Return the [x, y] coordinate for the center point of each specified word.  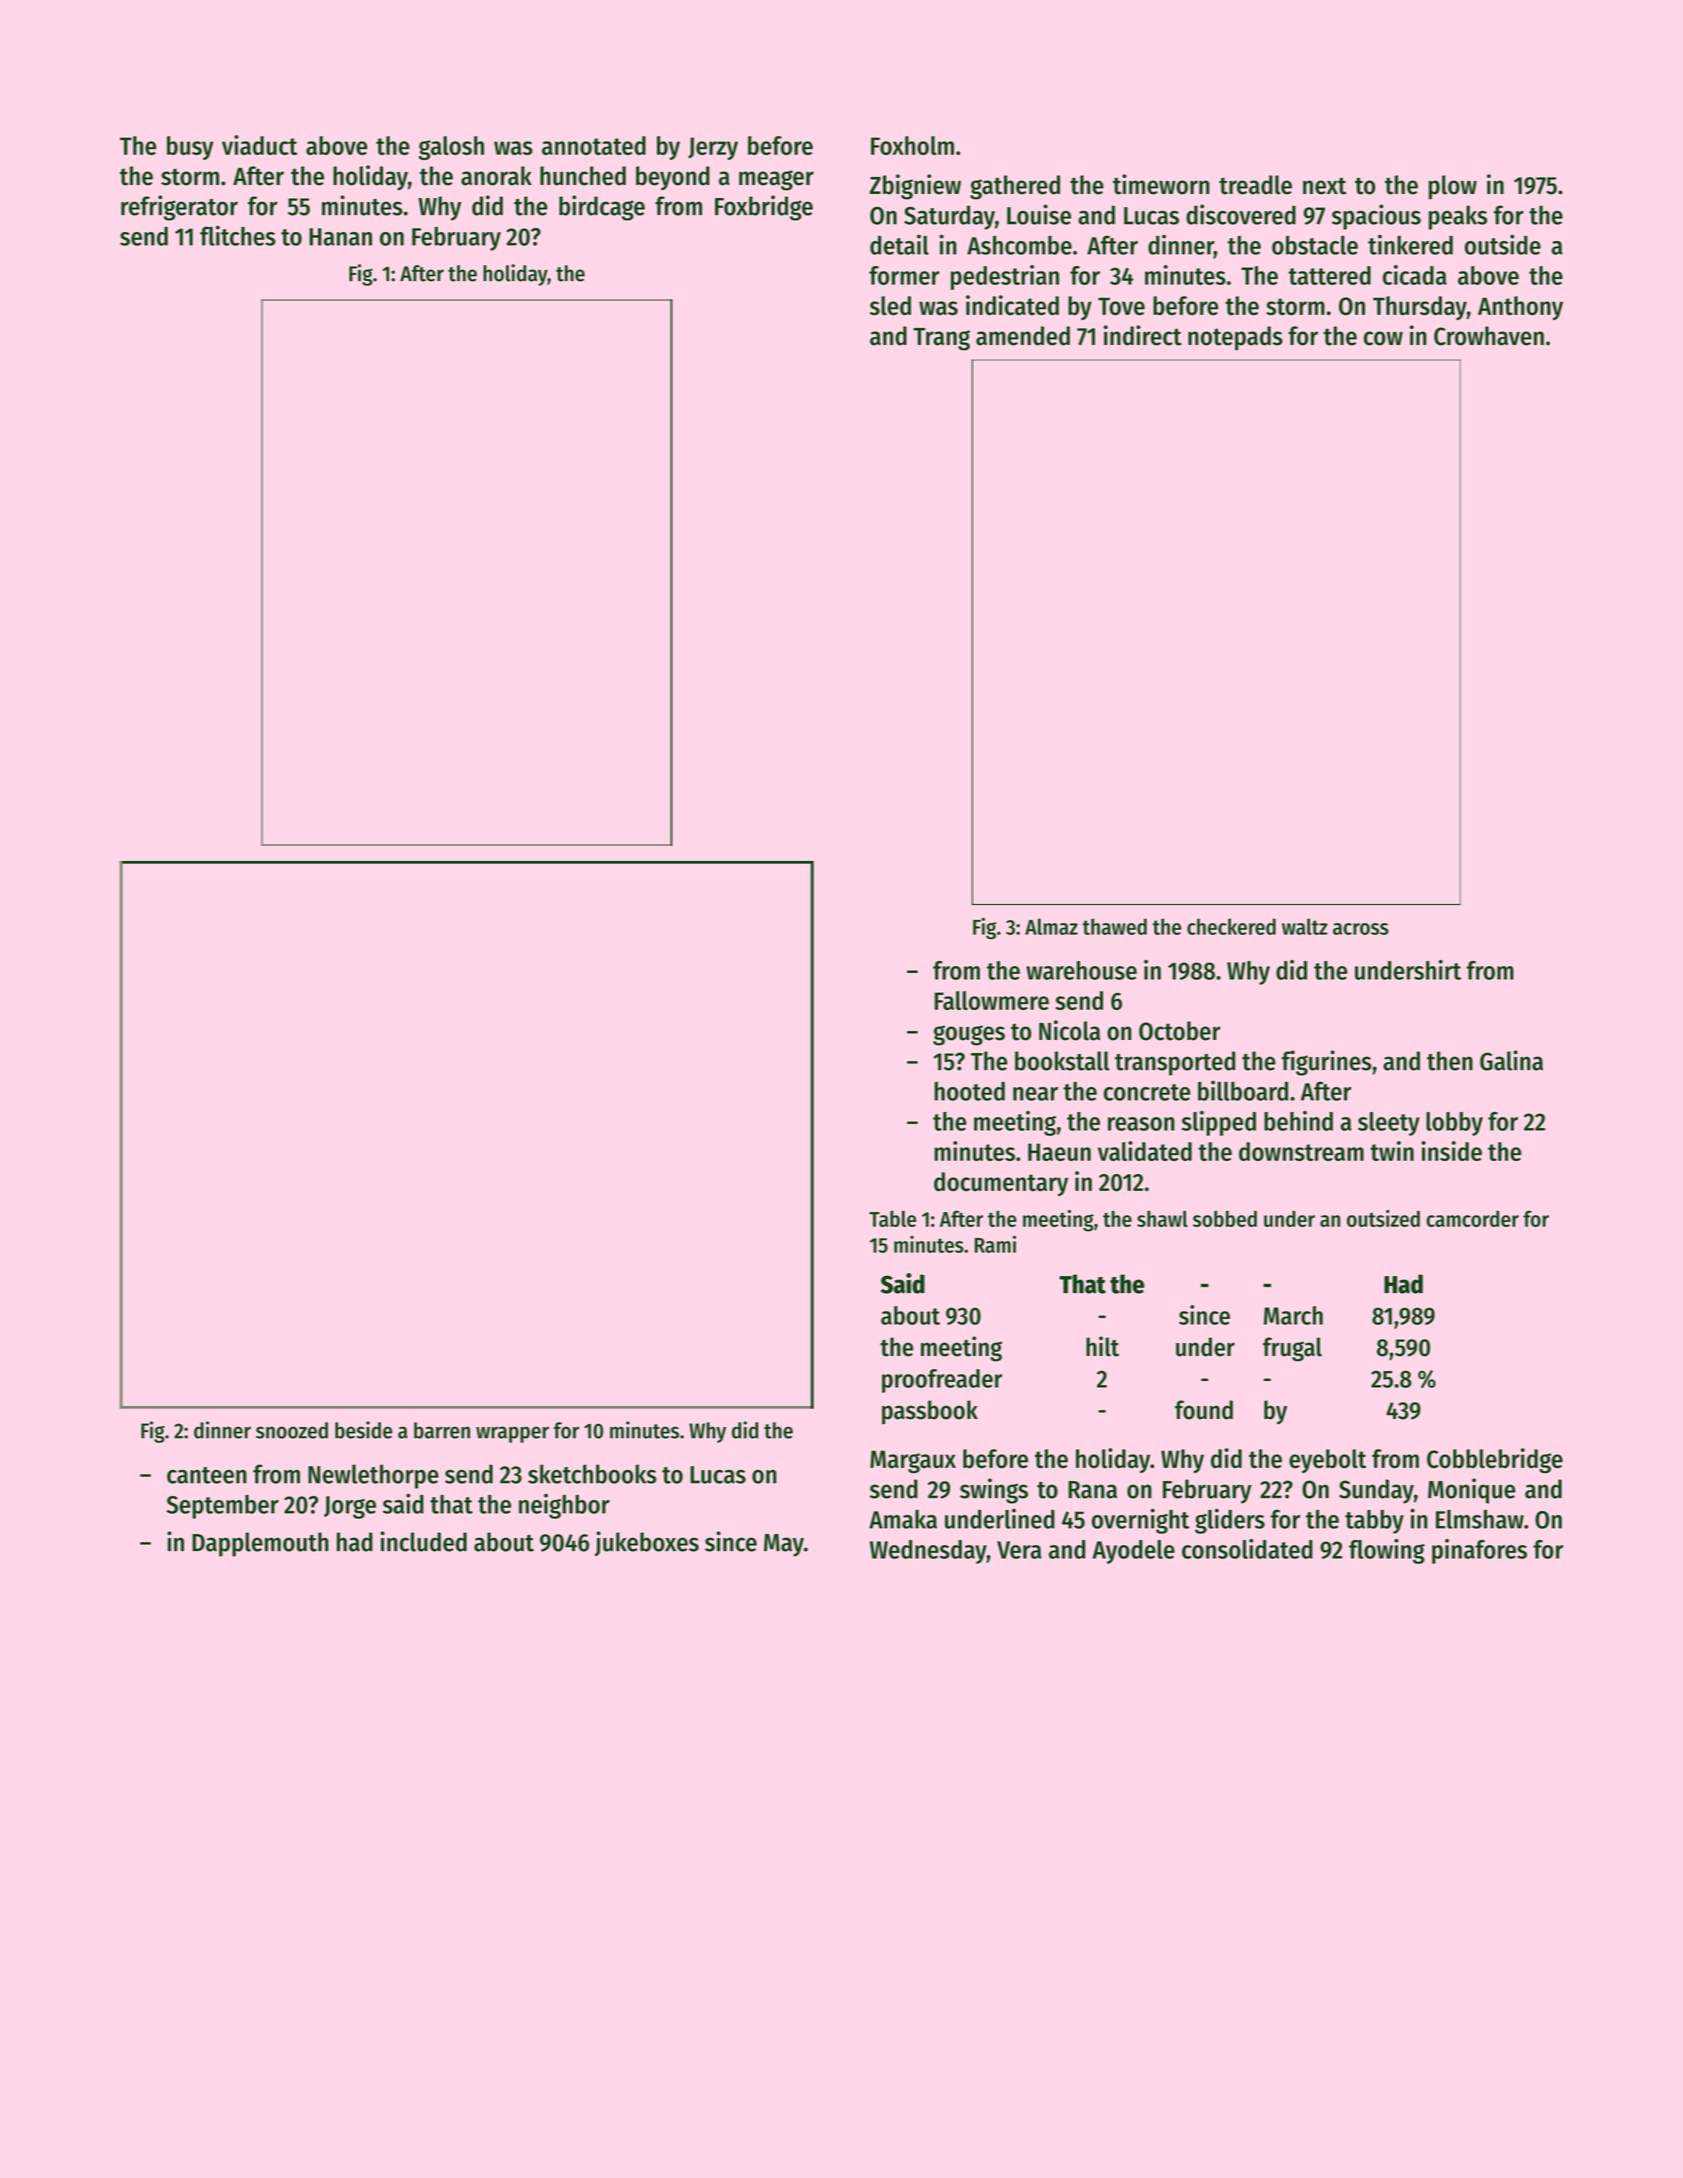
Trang [941, 339]
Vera [1019, 1550]
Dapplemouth [260, 1544]
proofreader [942, 1381]
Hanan [340, 237]
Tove [1121, 306]
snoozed [292, 1430]
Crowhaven [1489, 336]
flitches [238, 235]
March [1293, 1315]
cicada [1415, 275]
